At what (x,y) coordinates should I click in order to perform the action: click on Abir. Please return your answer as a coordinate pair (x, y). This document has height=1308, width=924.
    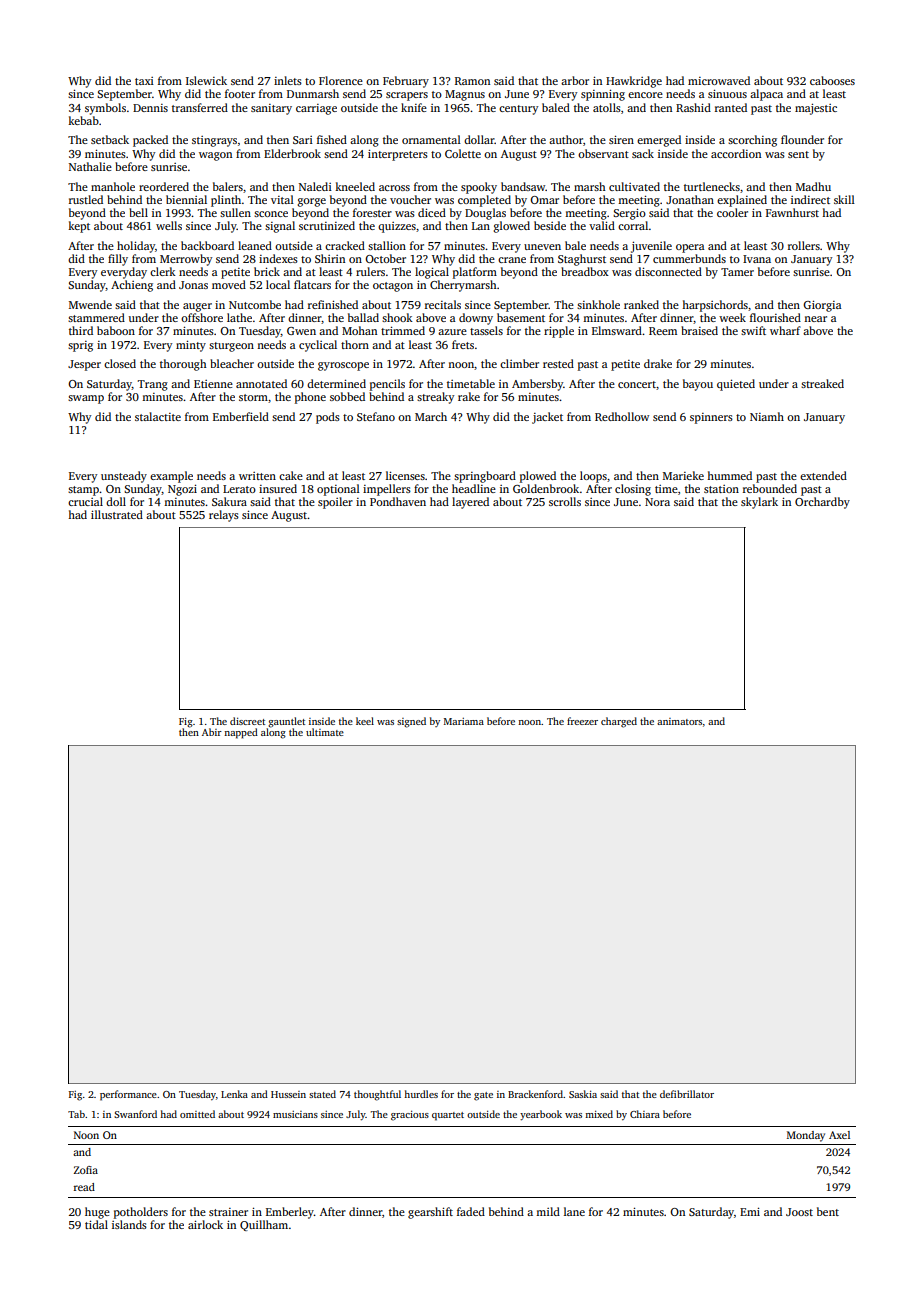
    Looking at the image, I should click on (212, 732).
